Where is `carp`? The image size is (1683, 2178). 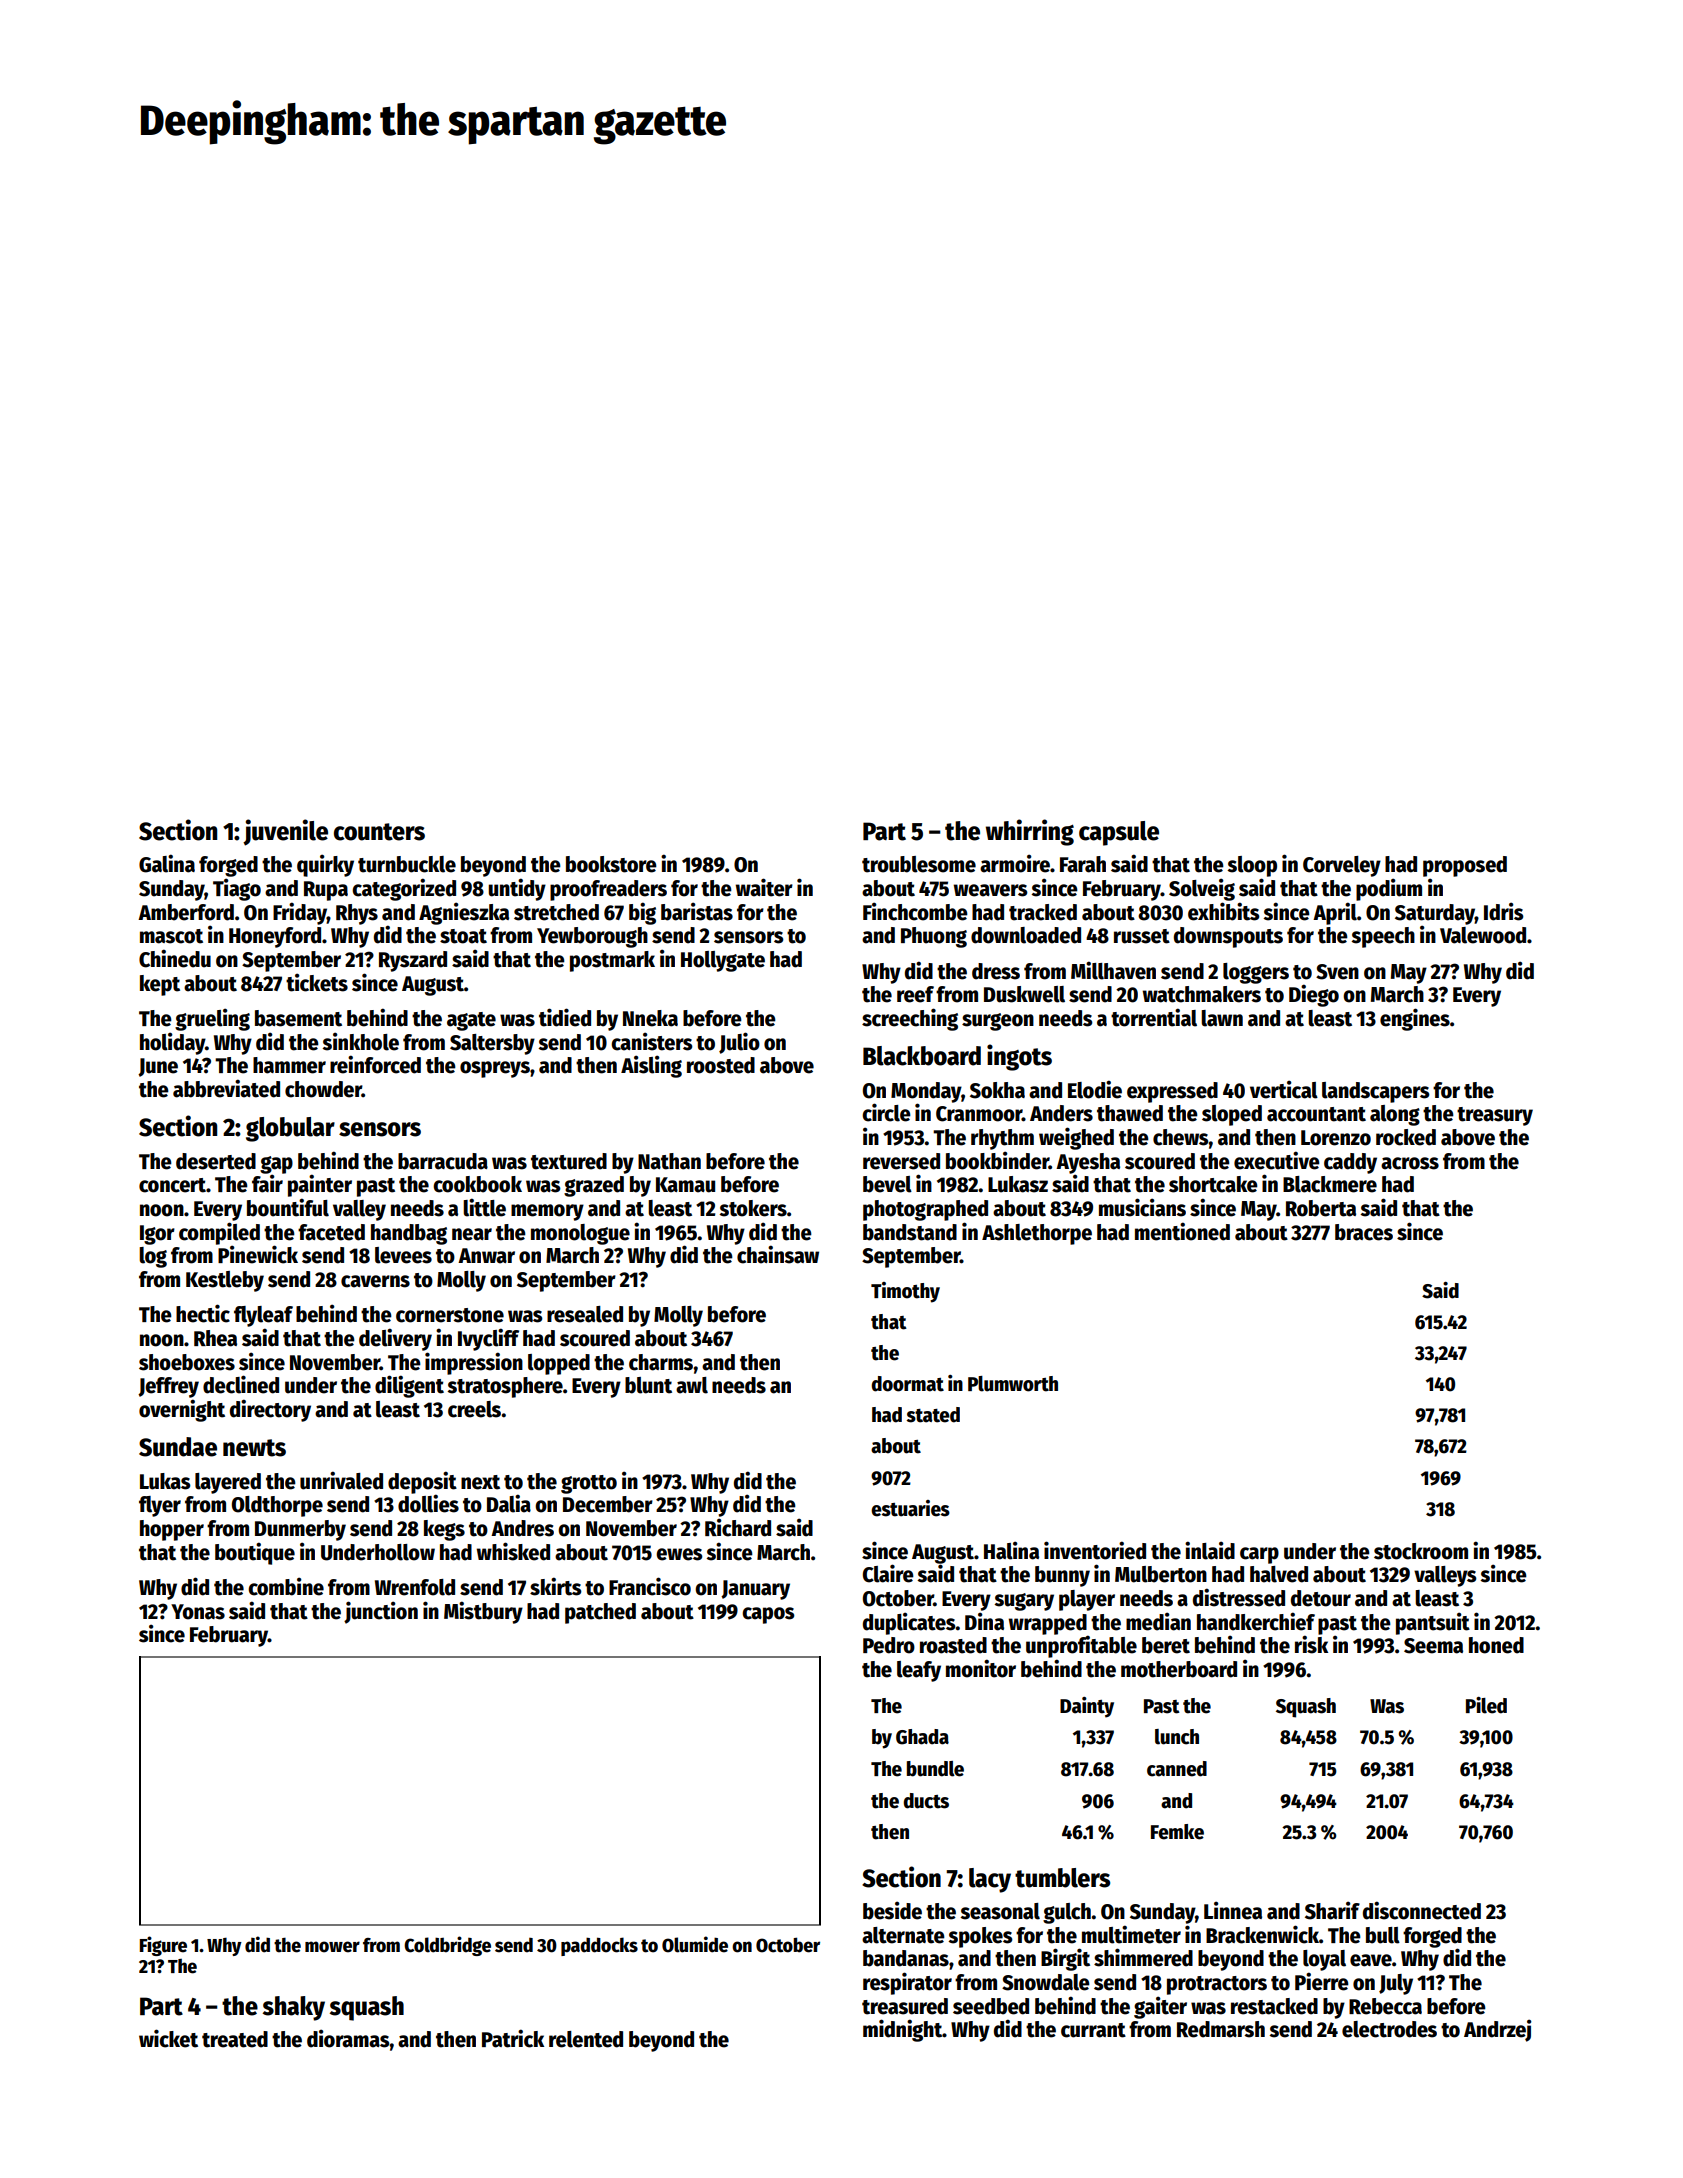
carp is located at coordinates (1259, 1555).
